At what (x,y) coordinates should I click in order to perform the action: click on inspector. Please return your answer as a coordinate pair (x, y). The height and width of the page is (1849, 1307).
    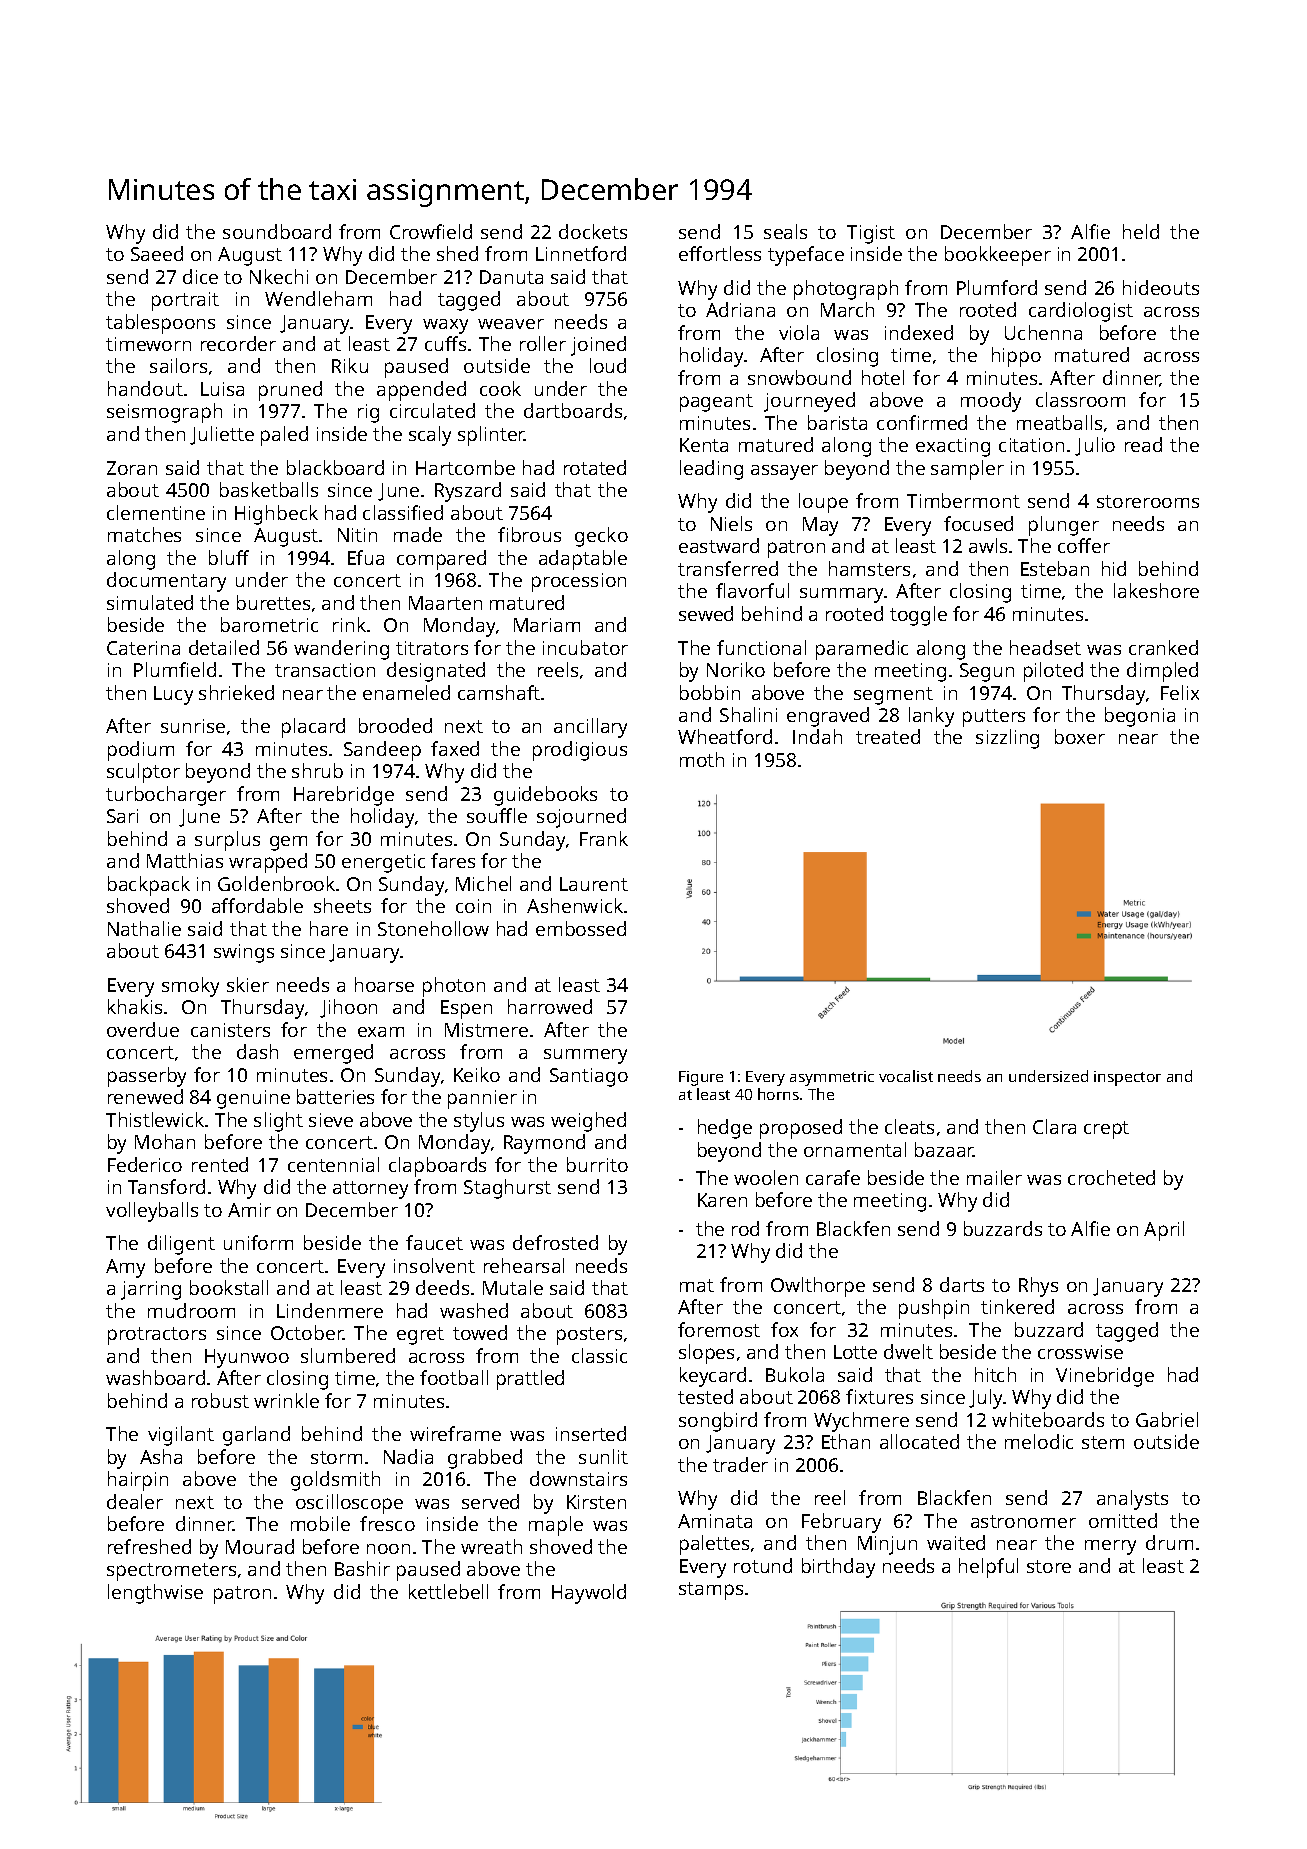
    Looking at the image, I should click on (1127, 1078).
